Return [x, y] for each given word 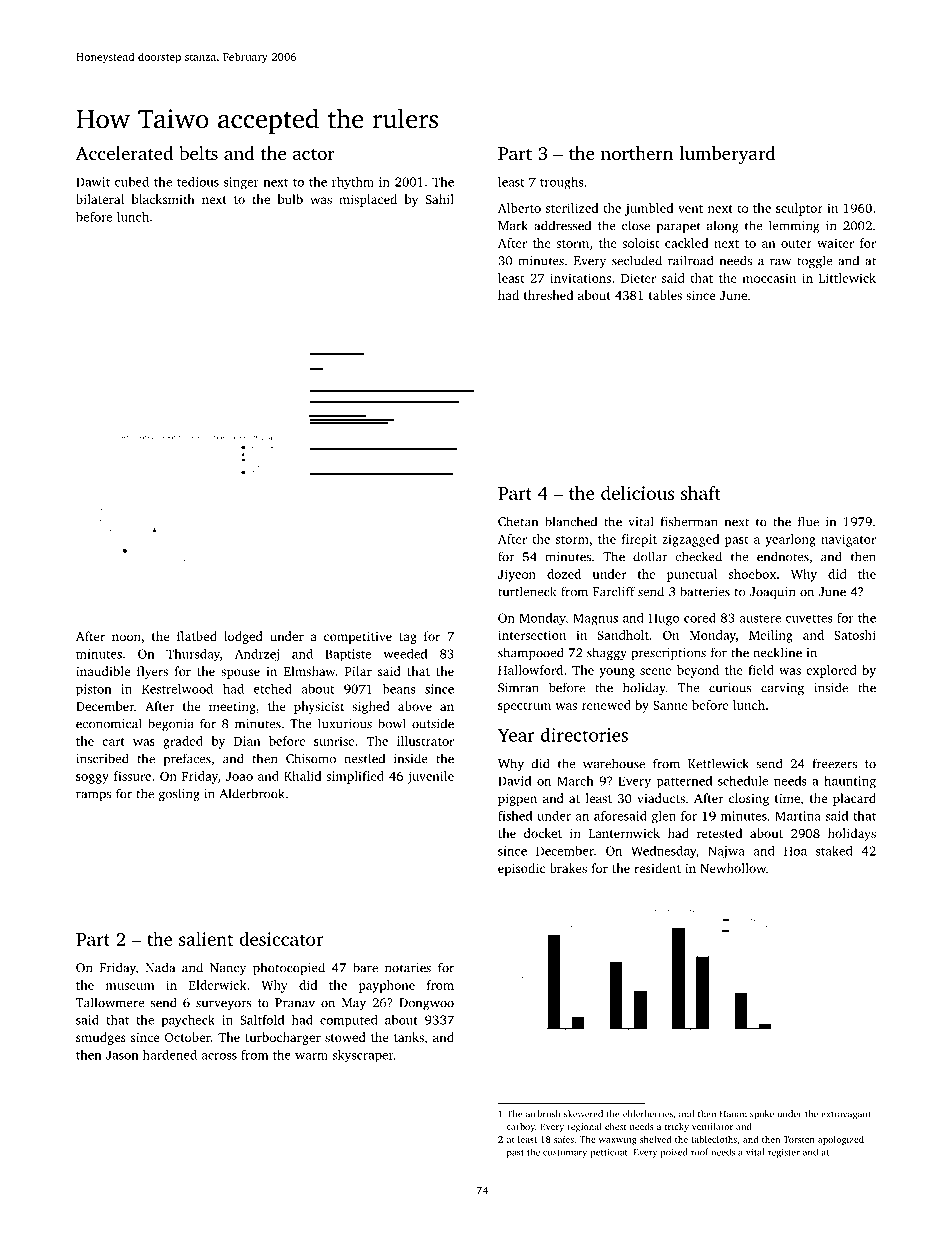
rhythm [353, 183]
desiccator [281, 939]
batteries [705, 591]
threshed [548, 295]
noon [126, 637]
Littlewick [847, 278]
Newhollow [733, 868]
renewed [606, 705]
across [219, 1056]
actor [314, 154]
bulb [290, 199]
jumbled [649, 209]
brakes [568, 868]
